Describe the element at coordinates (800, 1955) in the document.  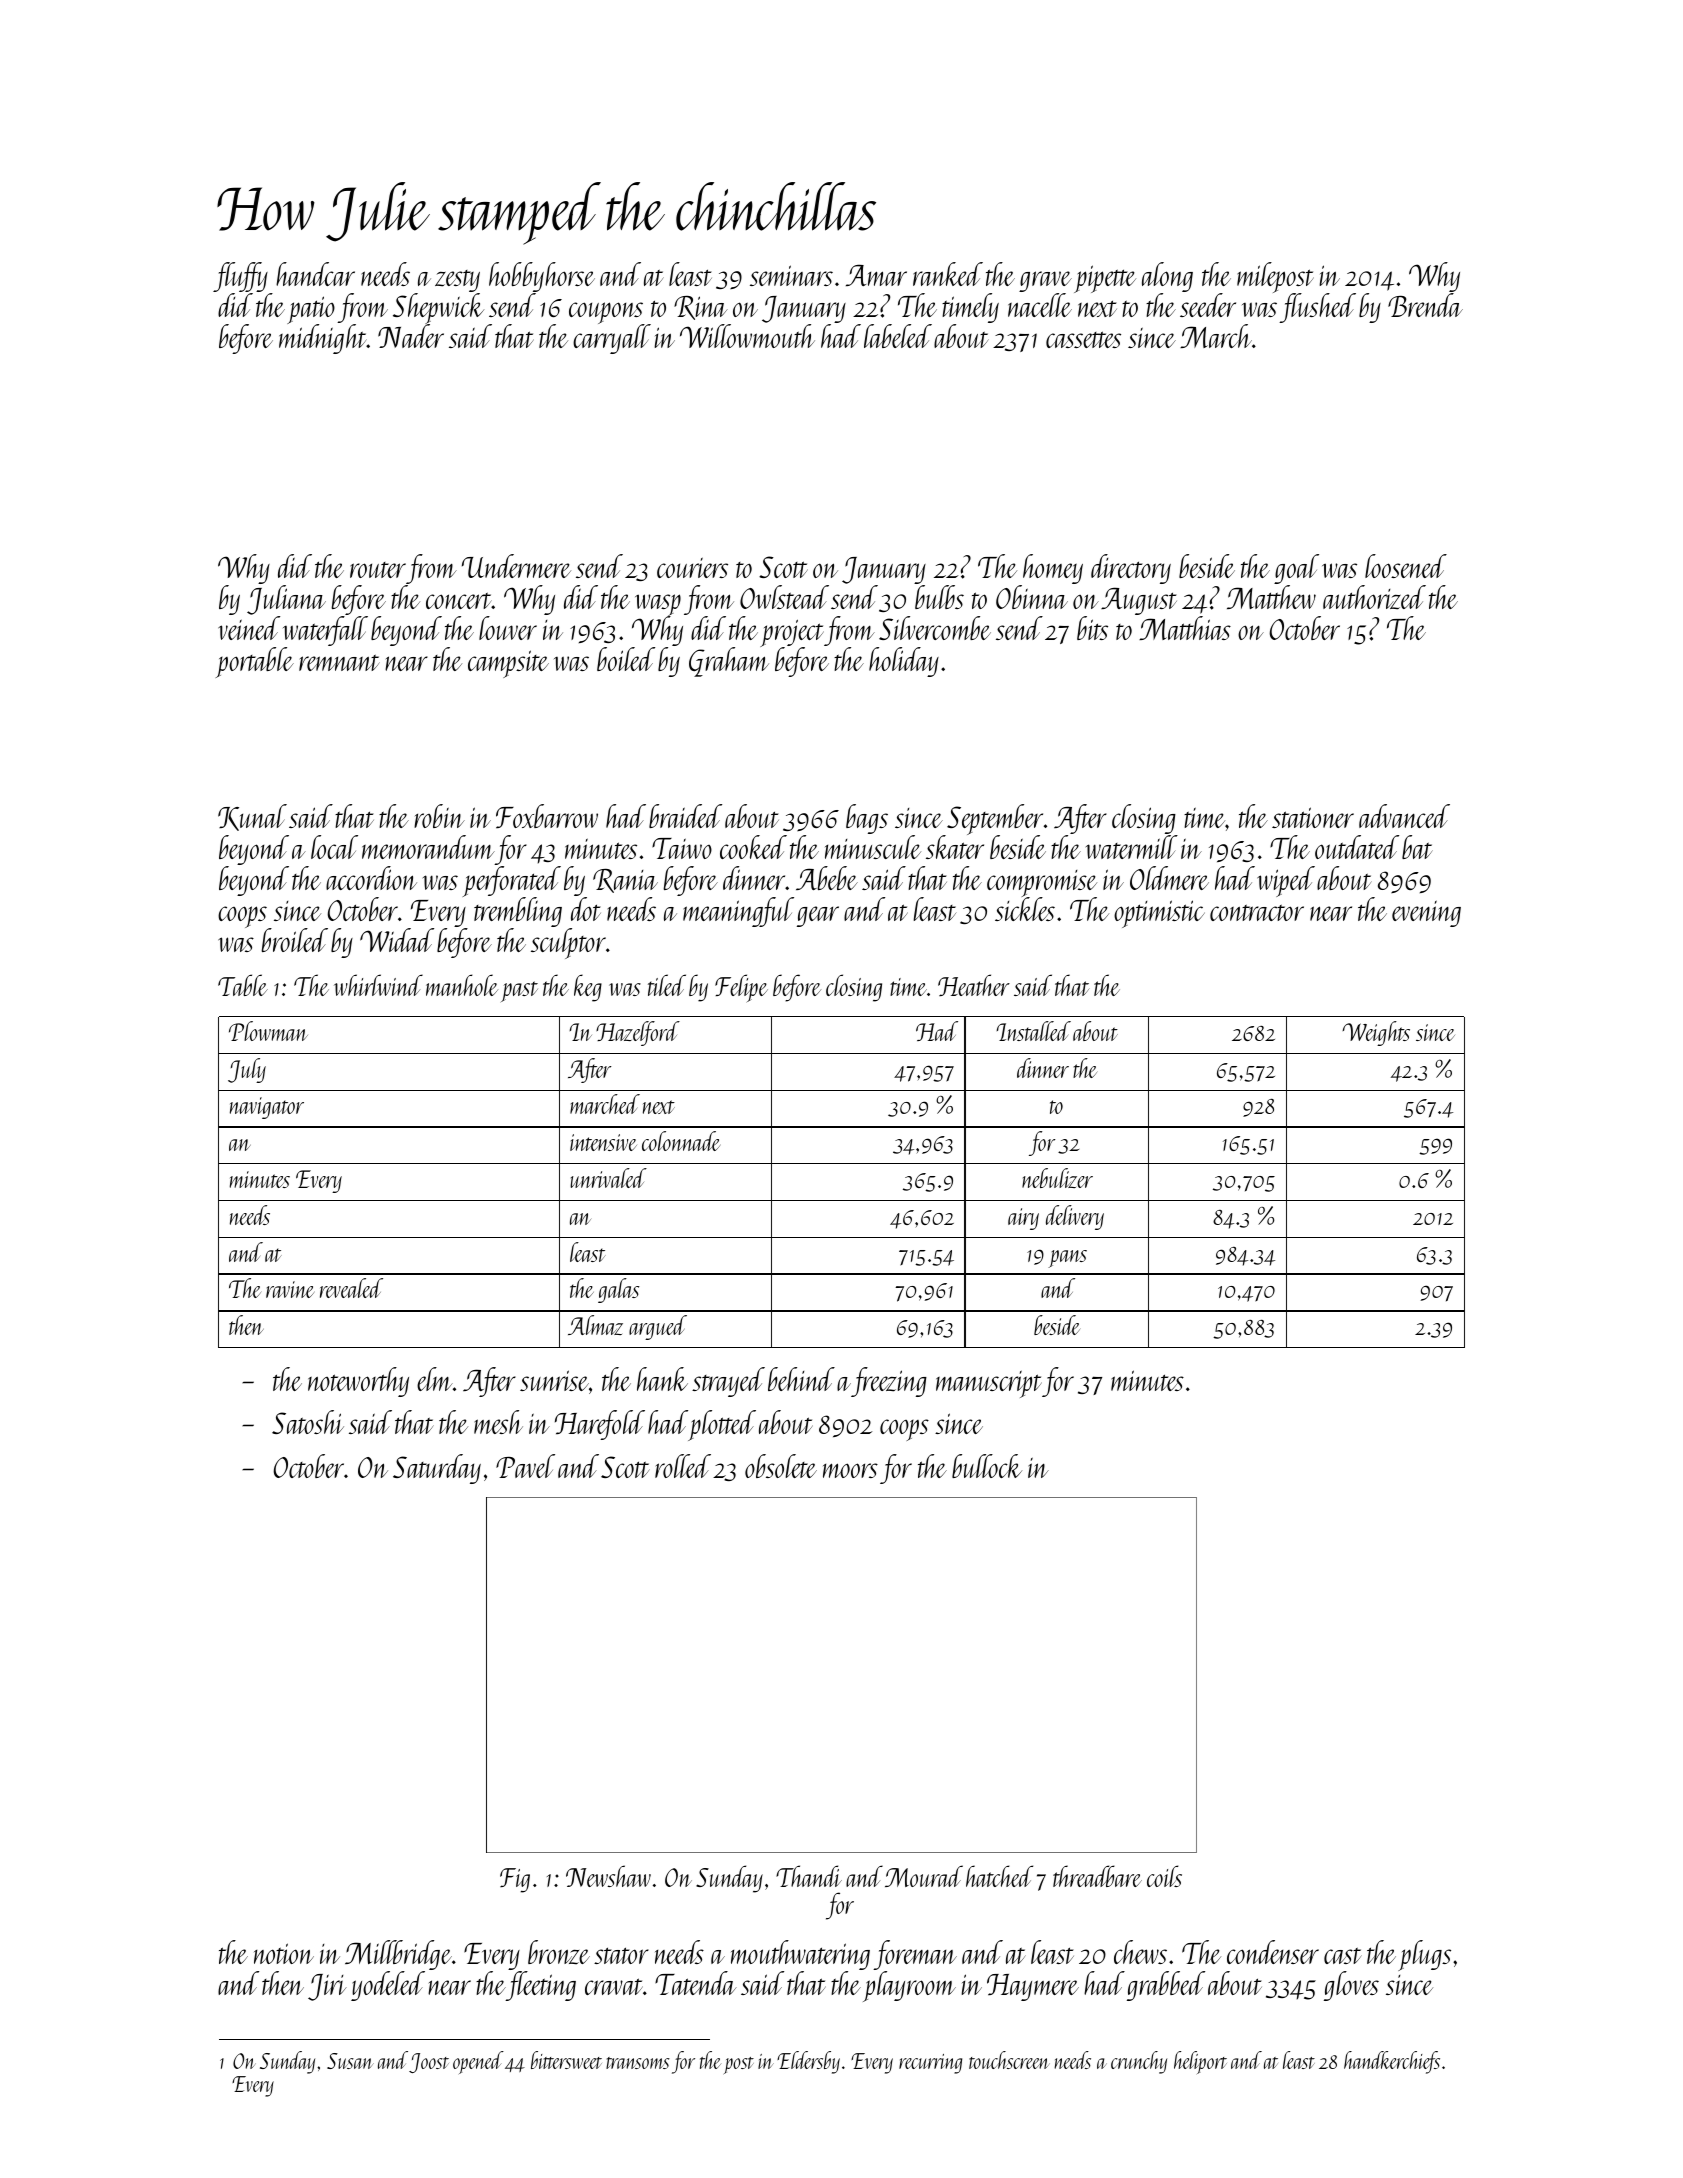
I see `mouthwatering` at that location.
